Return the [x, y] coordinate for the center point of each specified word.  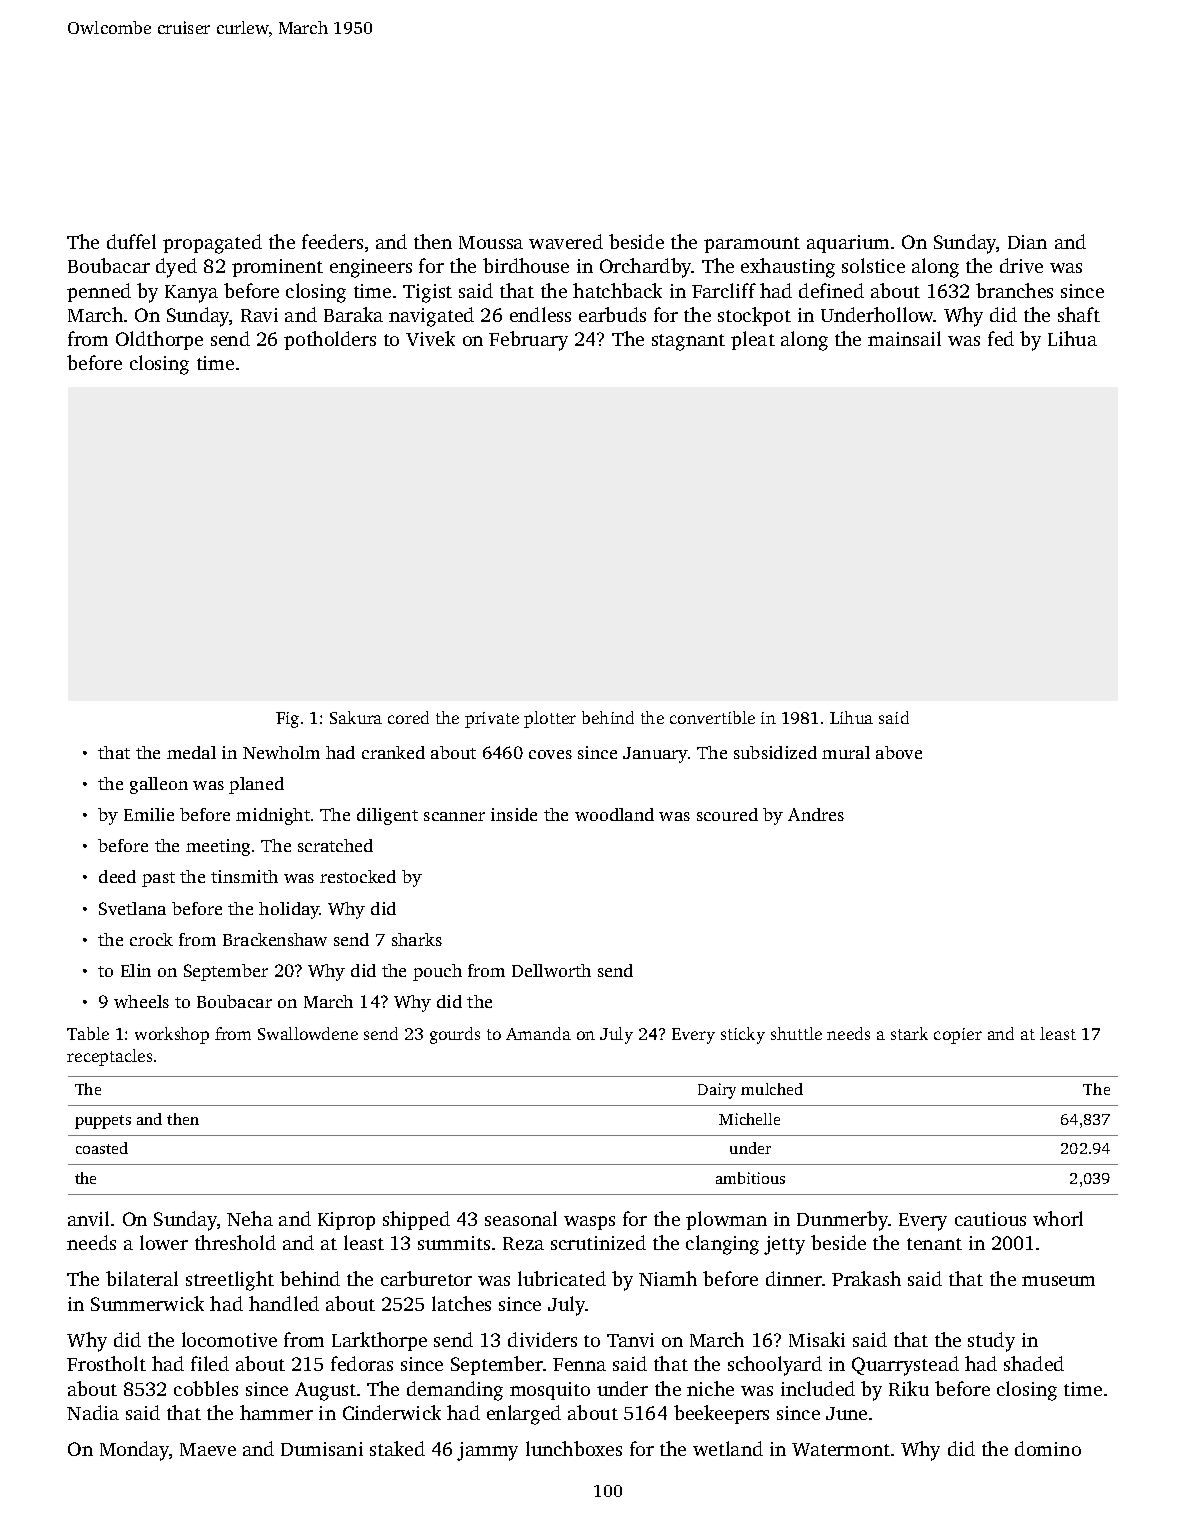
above [899, 752]
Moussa [491, 242]
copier [958, 1036]
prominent [277, 268]
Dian [1027, 242]
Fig [287, 720]
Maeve [208, 1449]
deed [117, 876]
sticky [743, 1035]
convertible [712, 717]
